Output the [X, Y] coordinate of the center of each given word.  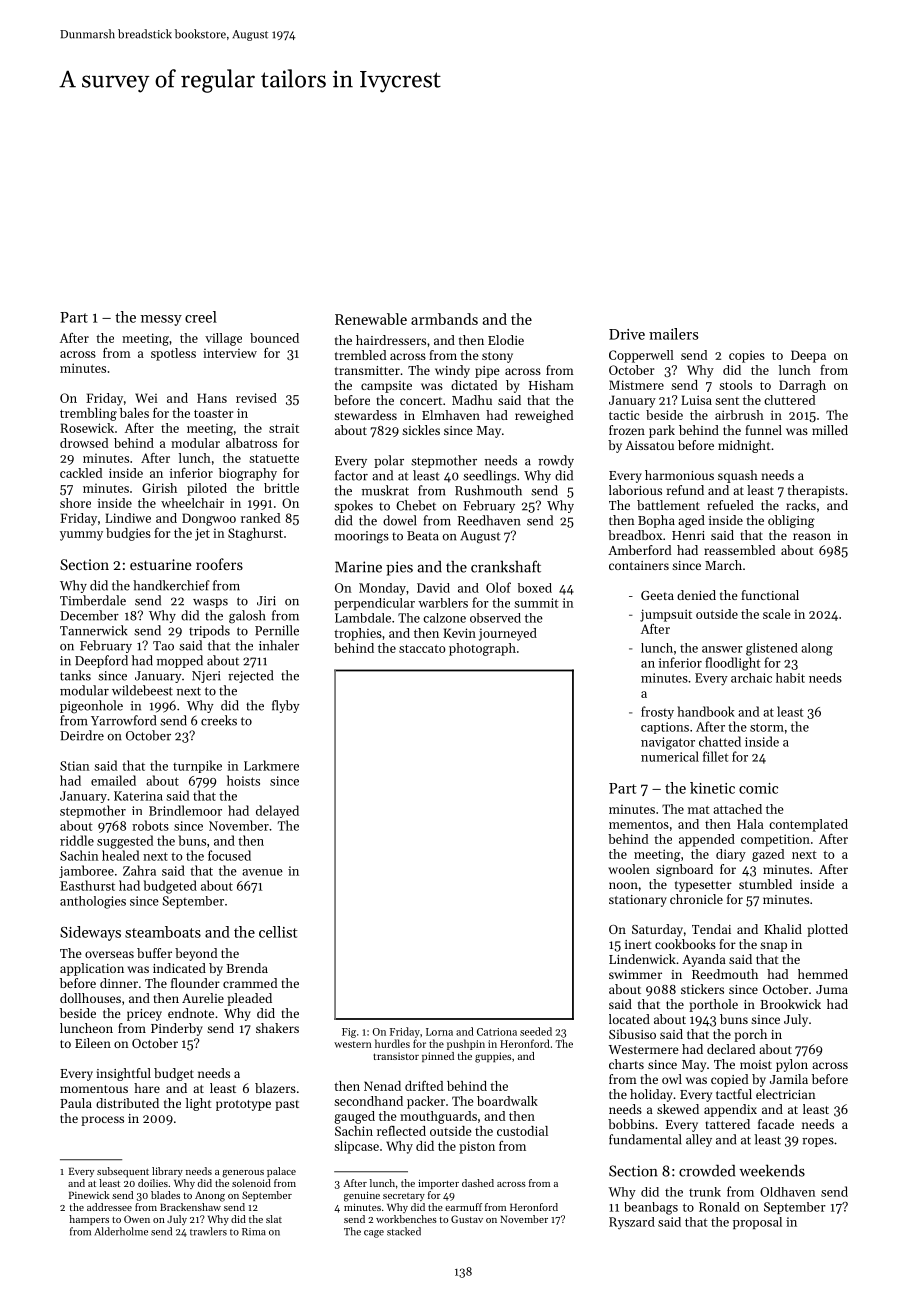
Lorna [439, 1032]
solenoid [251, 1183]
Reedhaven [489, 520]
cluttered [789, 400]
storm [767, 727]
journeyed [508, 634]
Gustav [467, 1219]
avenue [262, 872]
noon [623, 885]
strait [284, 428]
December [89, 615]
